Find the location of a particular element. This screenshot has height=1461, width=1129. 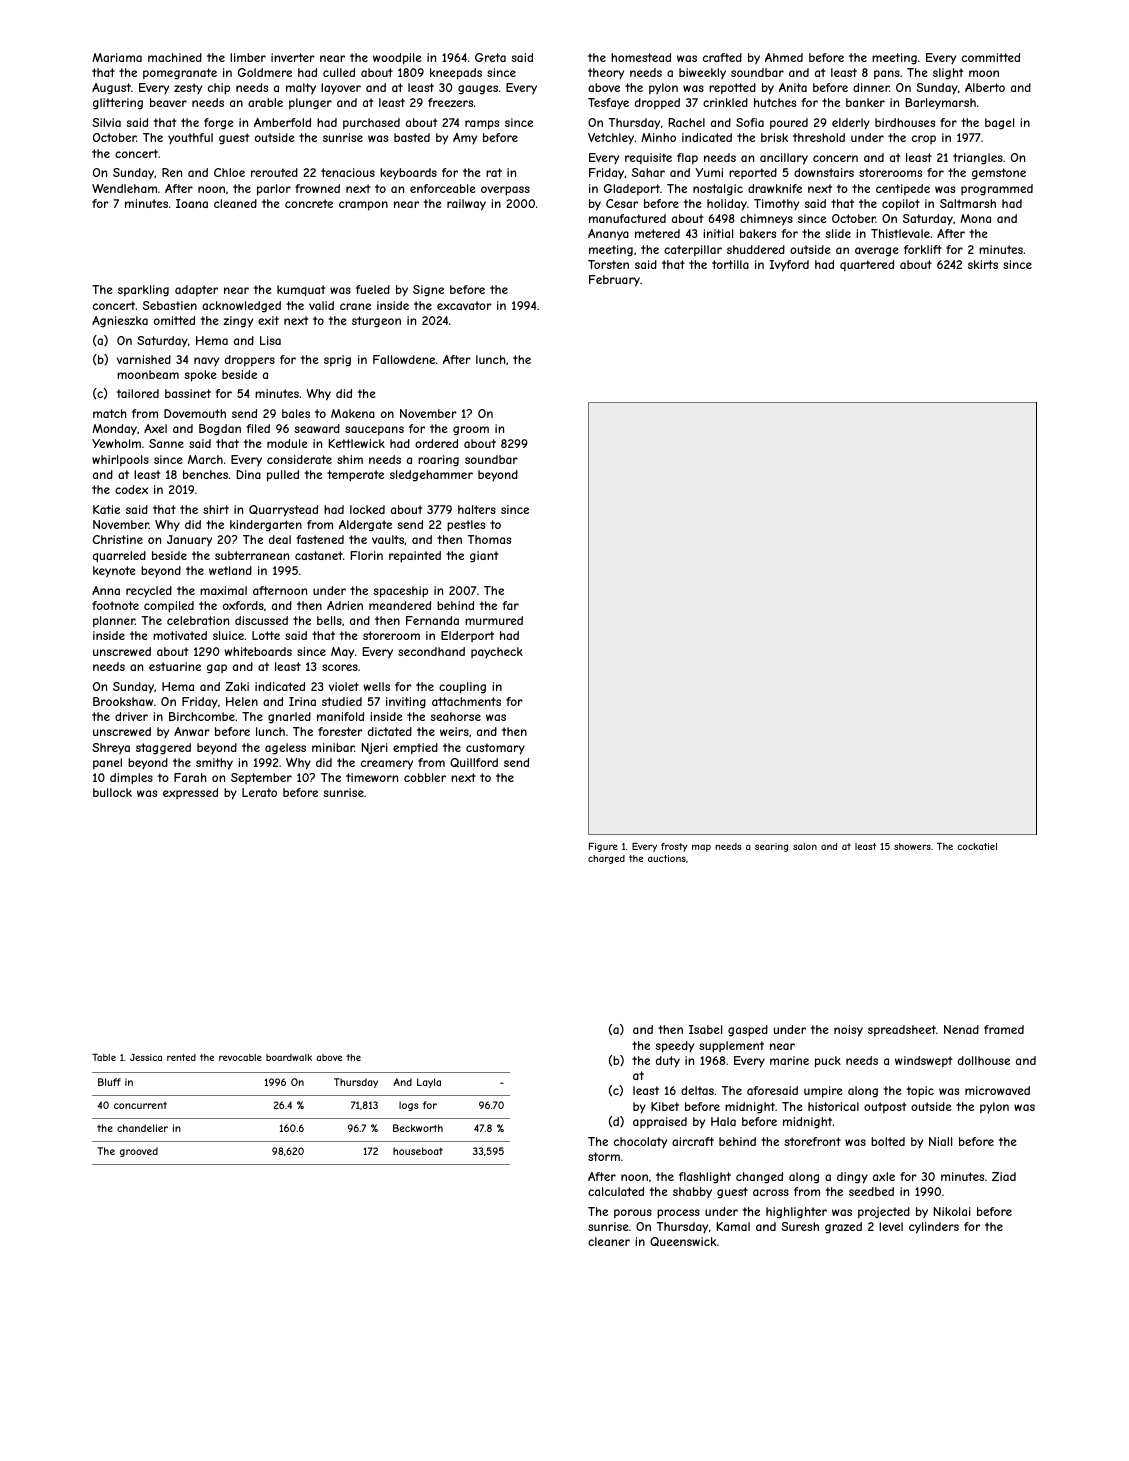

gemstone is located at coordinates (999, 174).
